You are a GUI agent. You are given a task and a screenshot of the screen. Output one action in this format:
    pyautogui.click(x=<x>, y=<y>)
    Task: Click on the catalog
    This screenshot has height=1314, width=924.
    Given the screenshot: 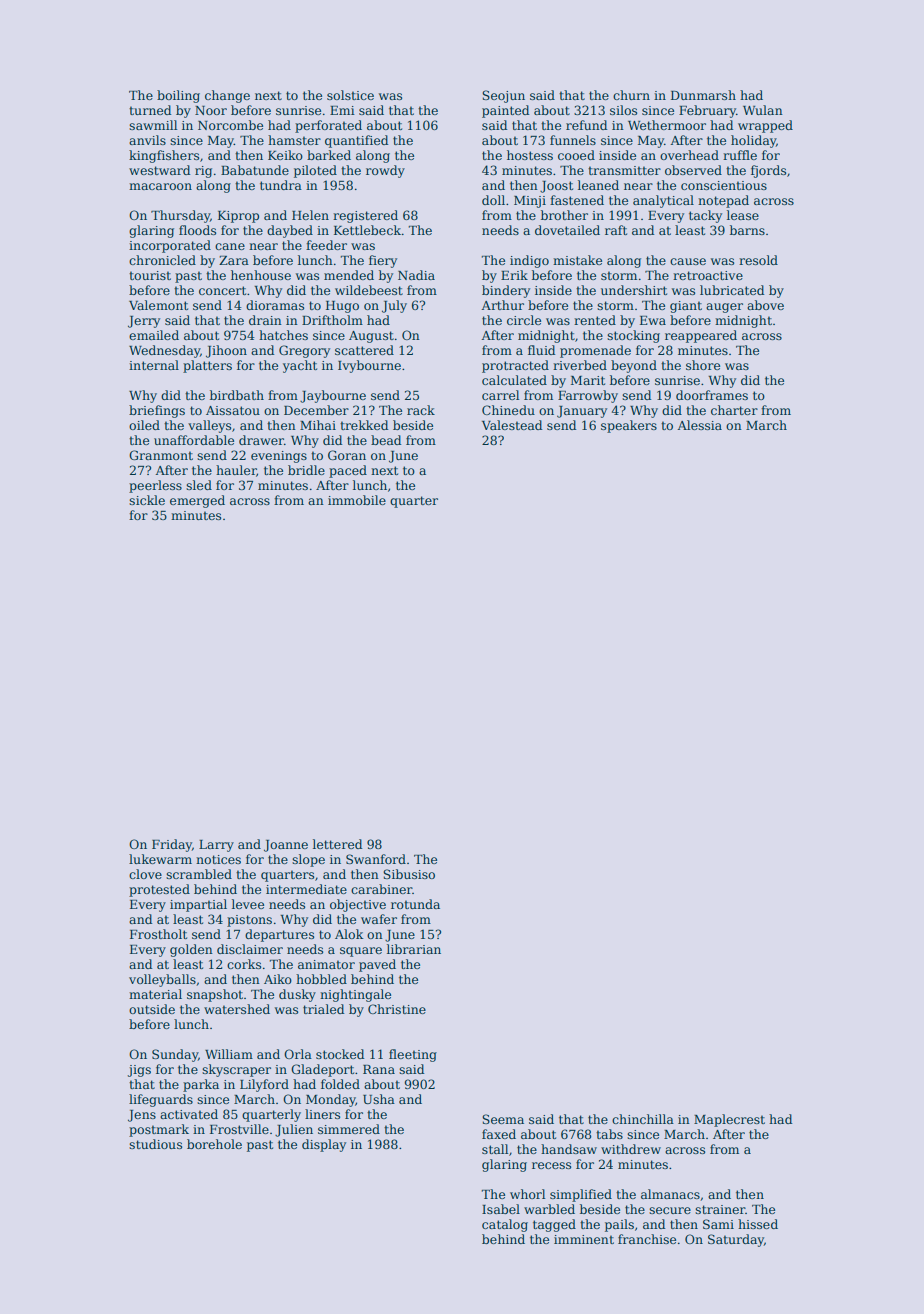 What is the action you would take?
    pyautogui.click(x=505, y=1225)
